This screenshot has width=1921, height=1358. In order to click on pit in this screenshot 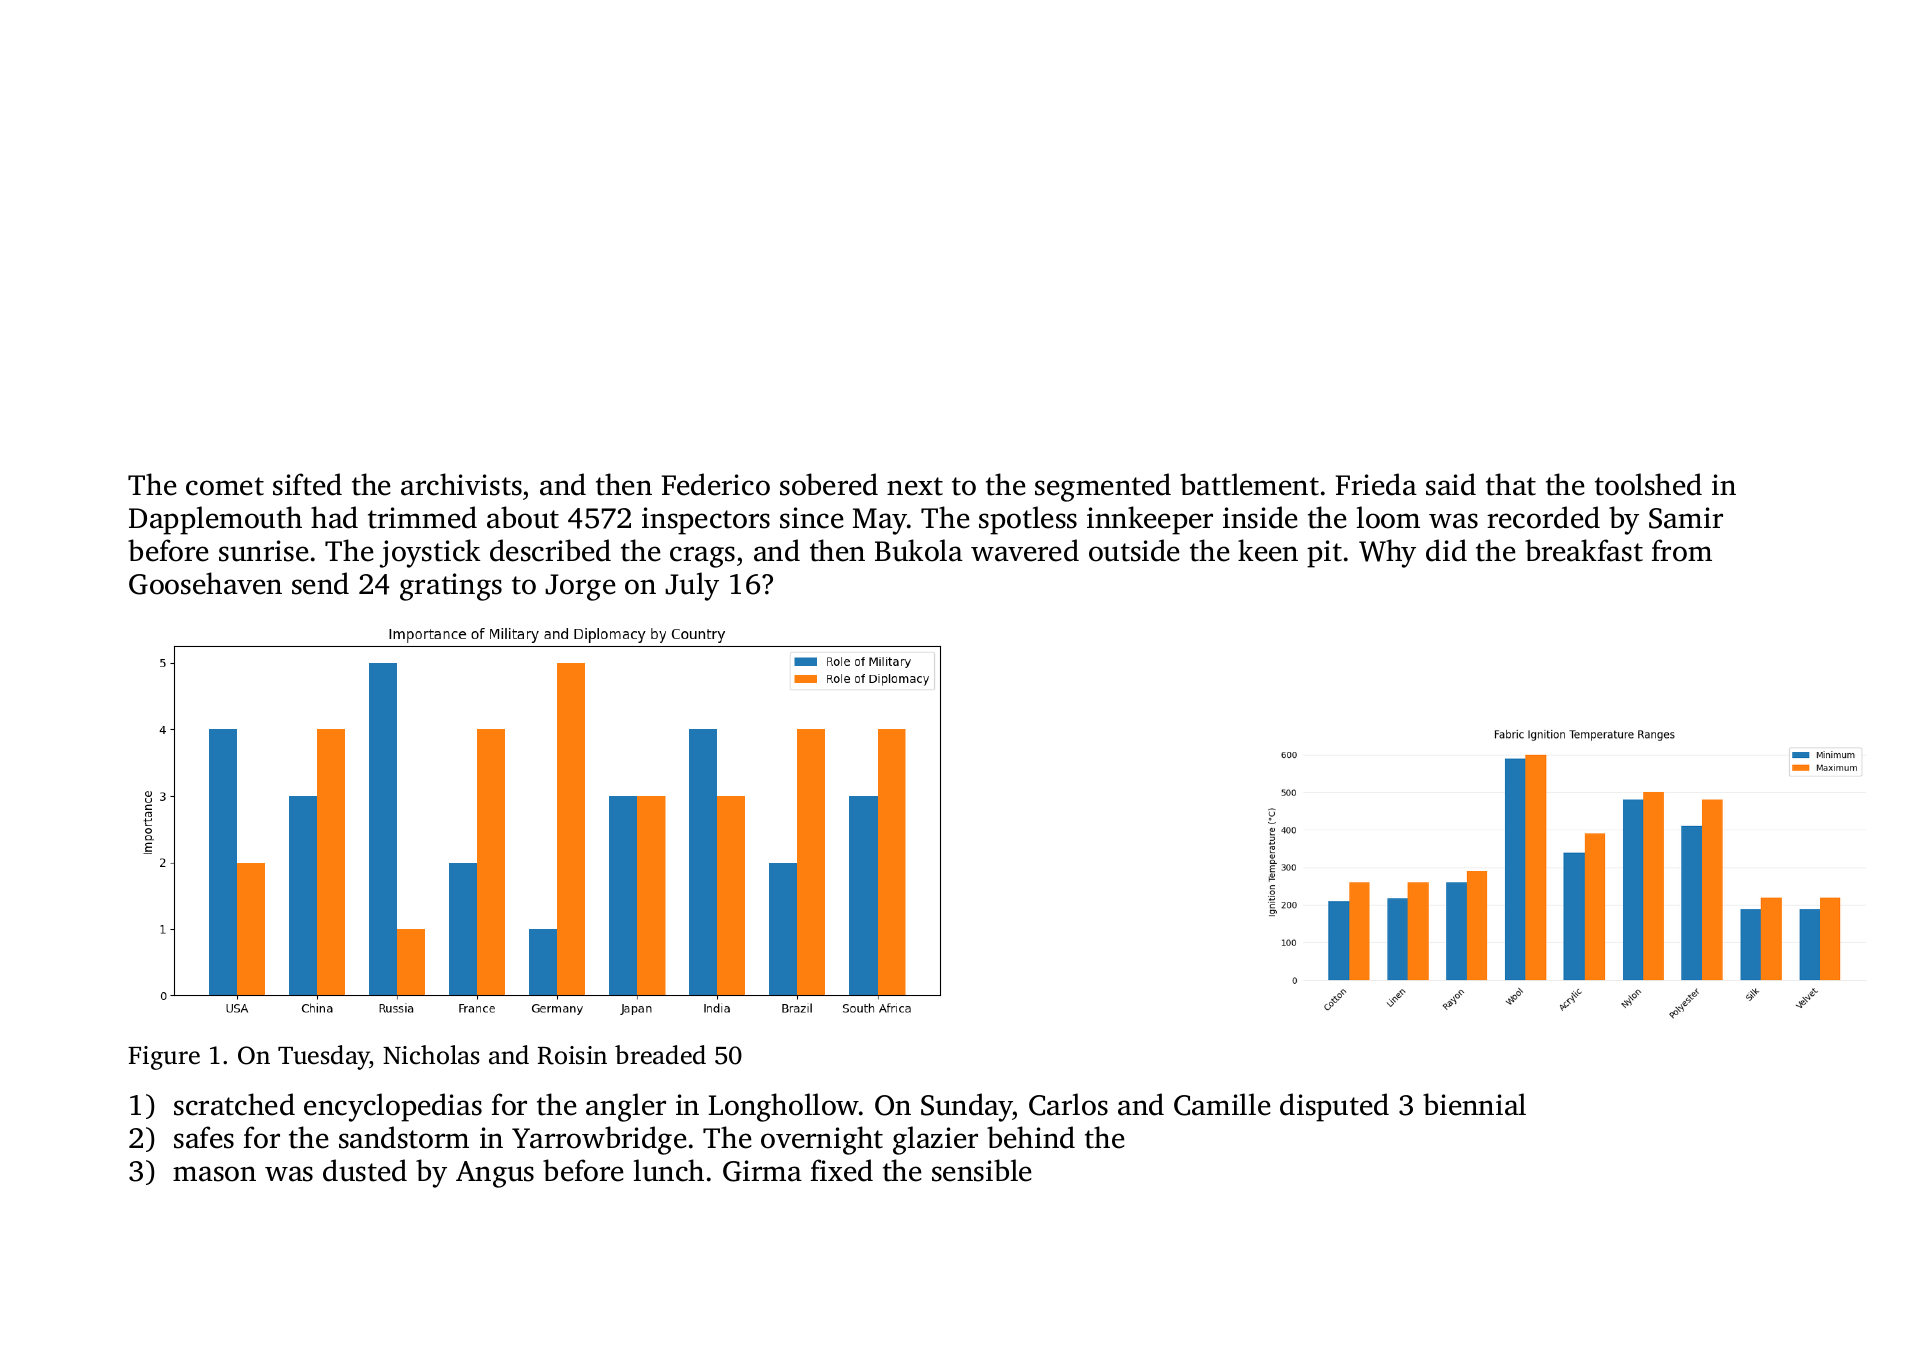, I will do `click(1324, 554)`.
